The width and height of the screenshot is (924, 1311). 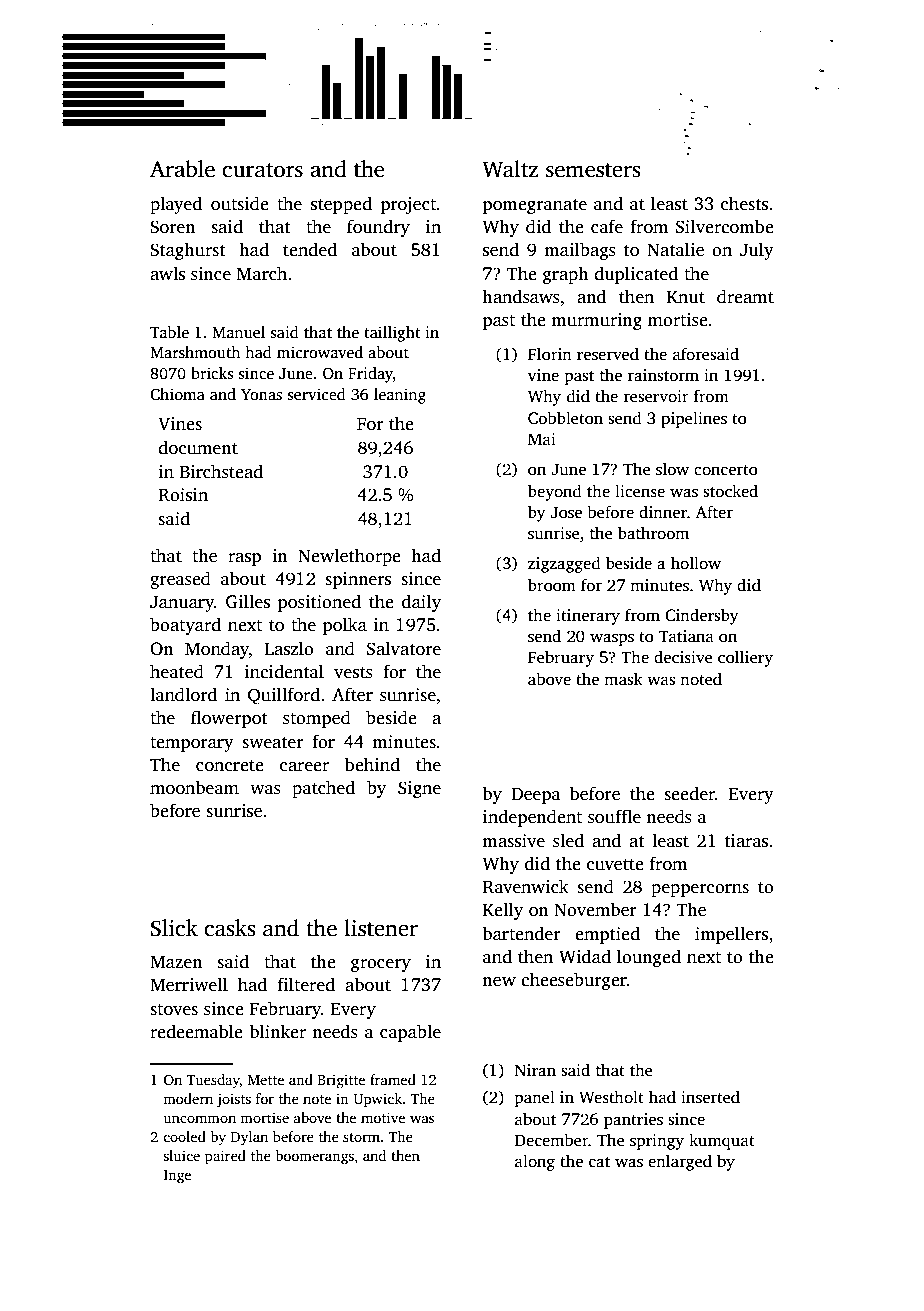 What do you see at coordinates (513, 841) in the screenshot?
I see `massive` at bounding box center [513, 841].
